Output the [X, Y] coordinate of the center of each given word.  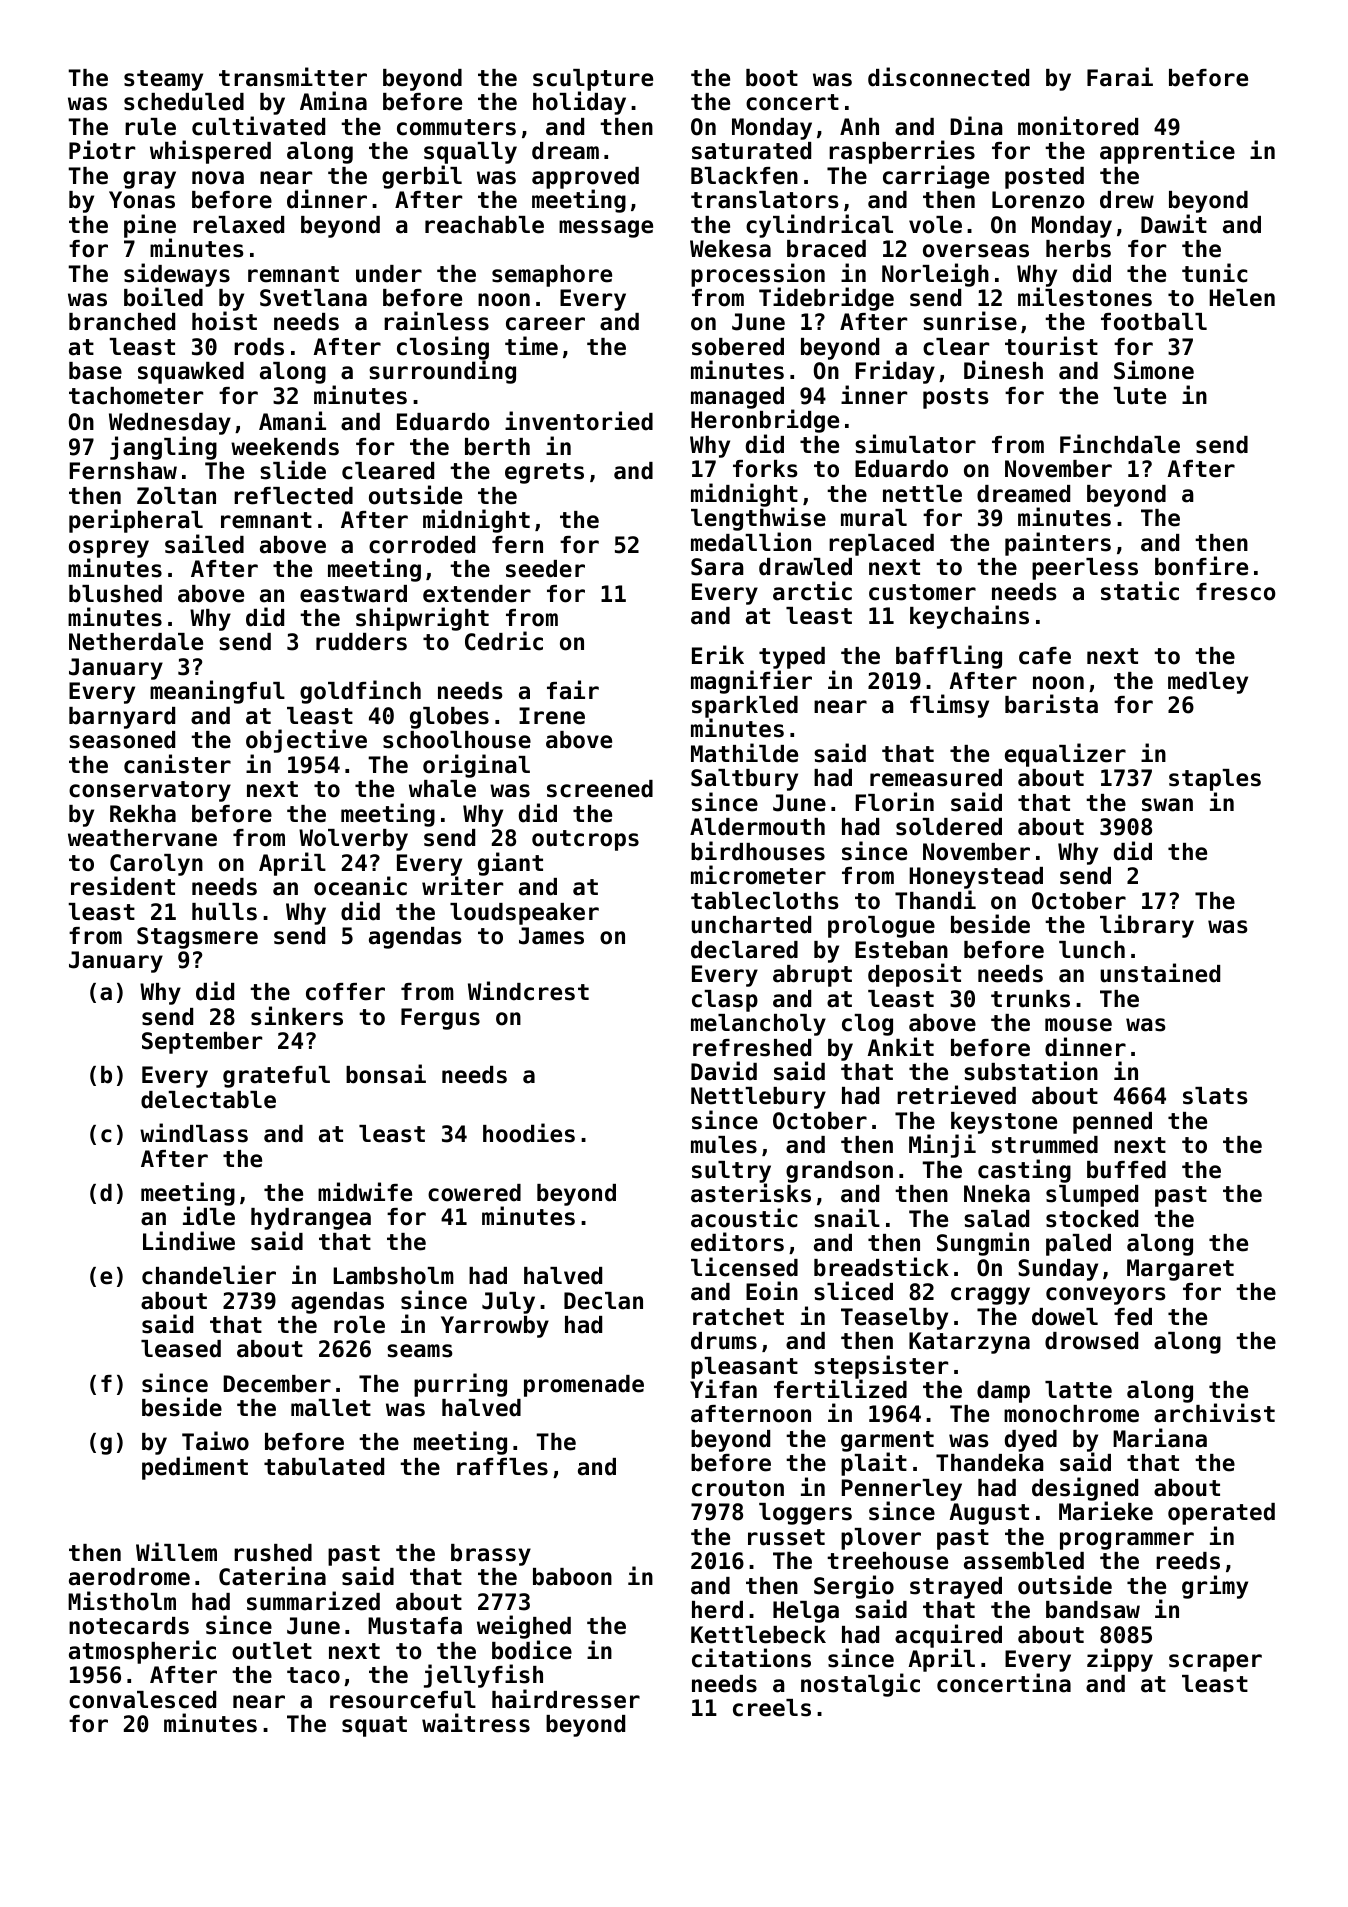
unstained [1160, 973]
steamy [163, 80]
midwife [365, 1192]
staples [1215, 780]
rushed [273, 1553]
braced [826, 249]
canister [177, 764]
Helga [806, 1612]
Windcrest [528, 991]
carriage [936, 177]
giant [510, 864]
